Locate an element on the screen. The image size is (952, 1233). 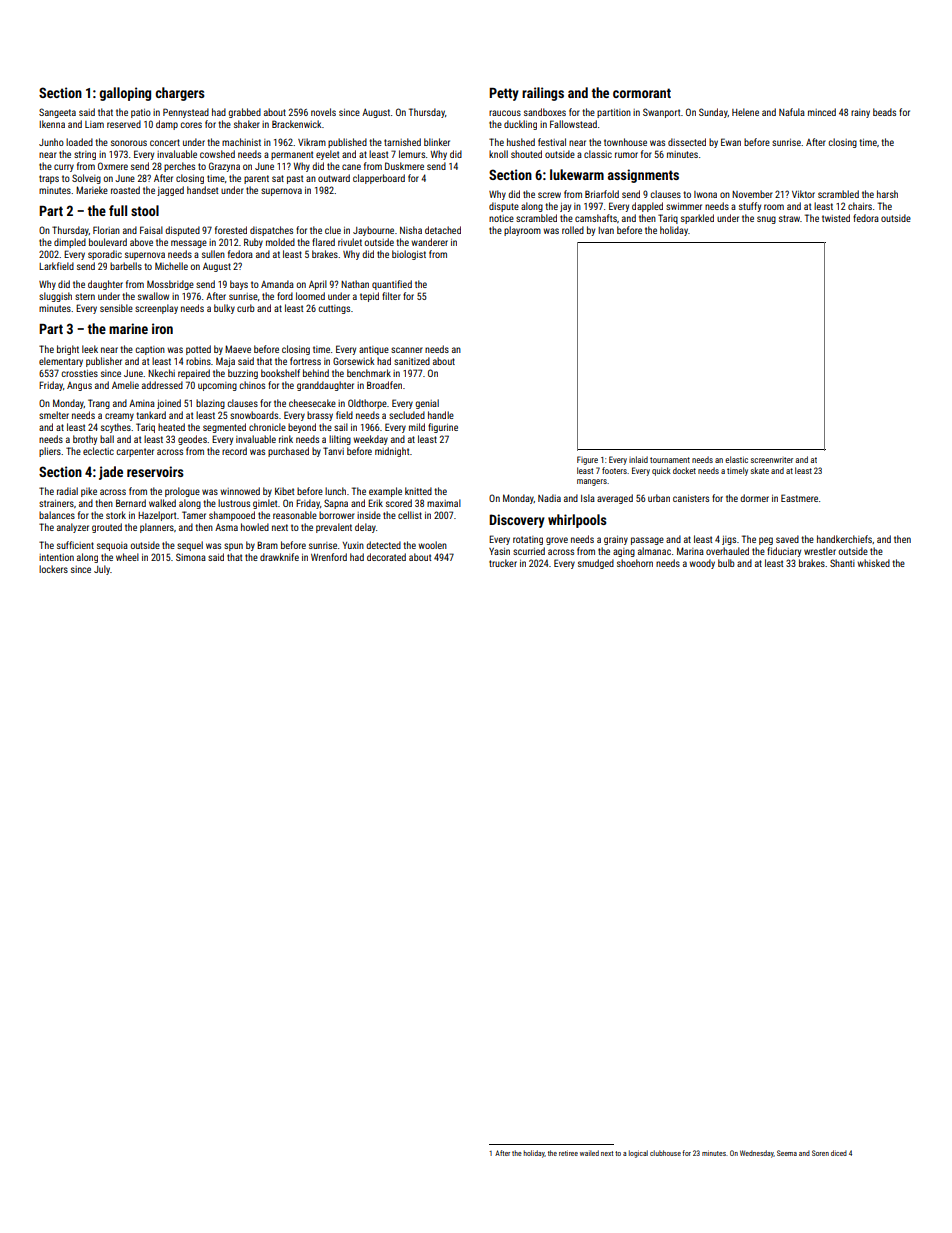
smudged is located at coordinates (596, 564).
